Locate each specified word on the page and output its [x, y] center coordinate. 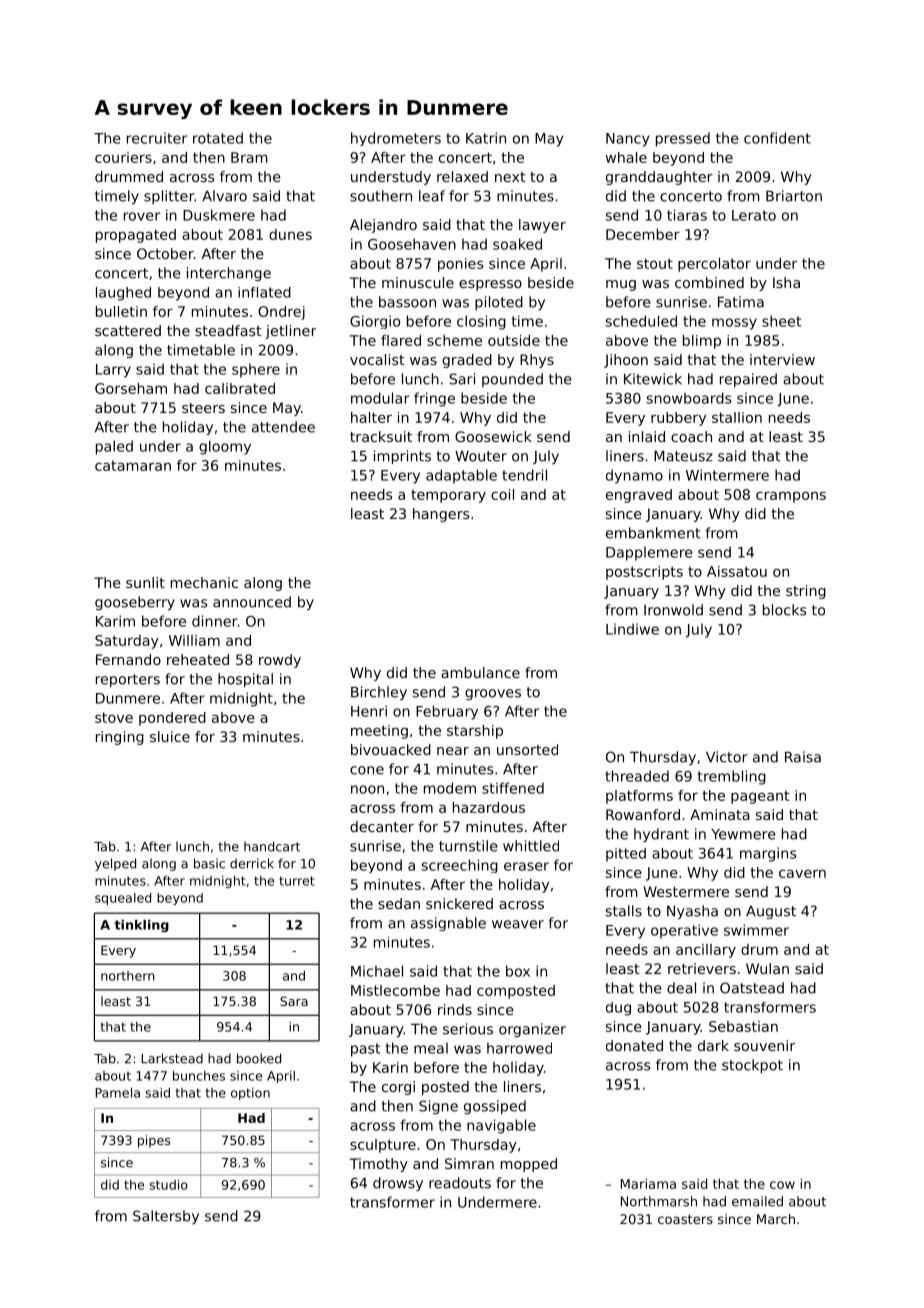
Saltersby [166, 1217]
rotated [218, 138]
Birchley [379, 693]
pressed [683, 139]
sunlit [145, 582]
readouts [460, 1183]
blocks [784, 610]
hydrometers [396, 139]
